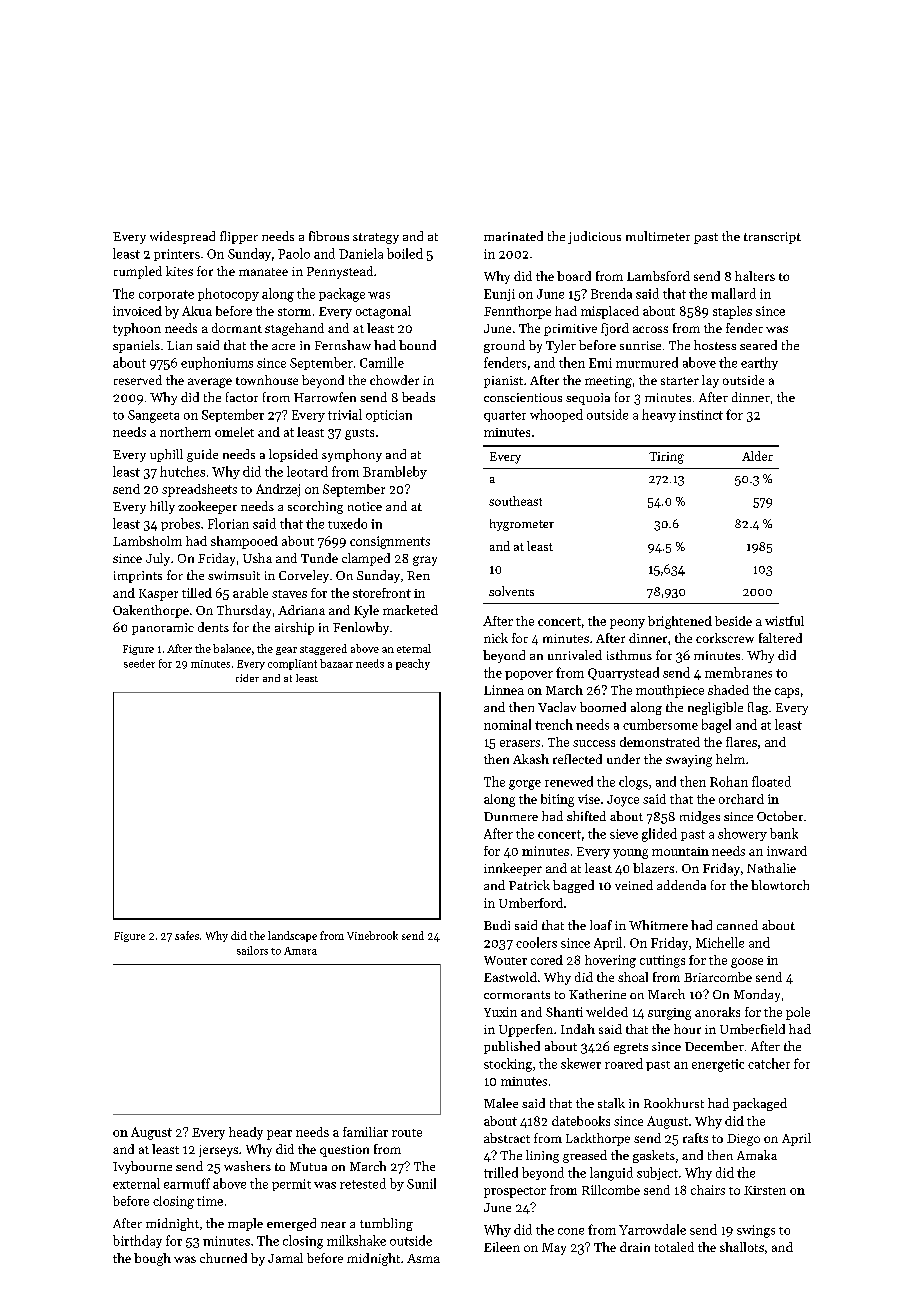 The height and width of the screenshot is (1308, 924). I want to click on Monday, so click(757, 995).
